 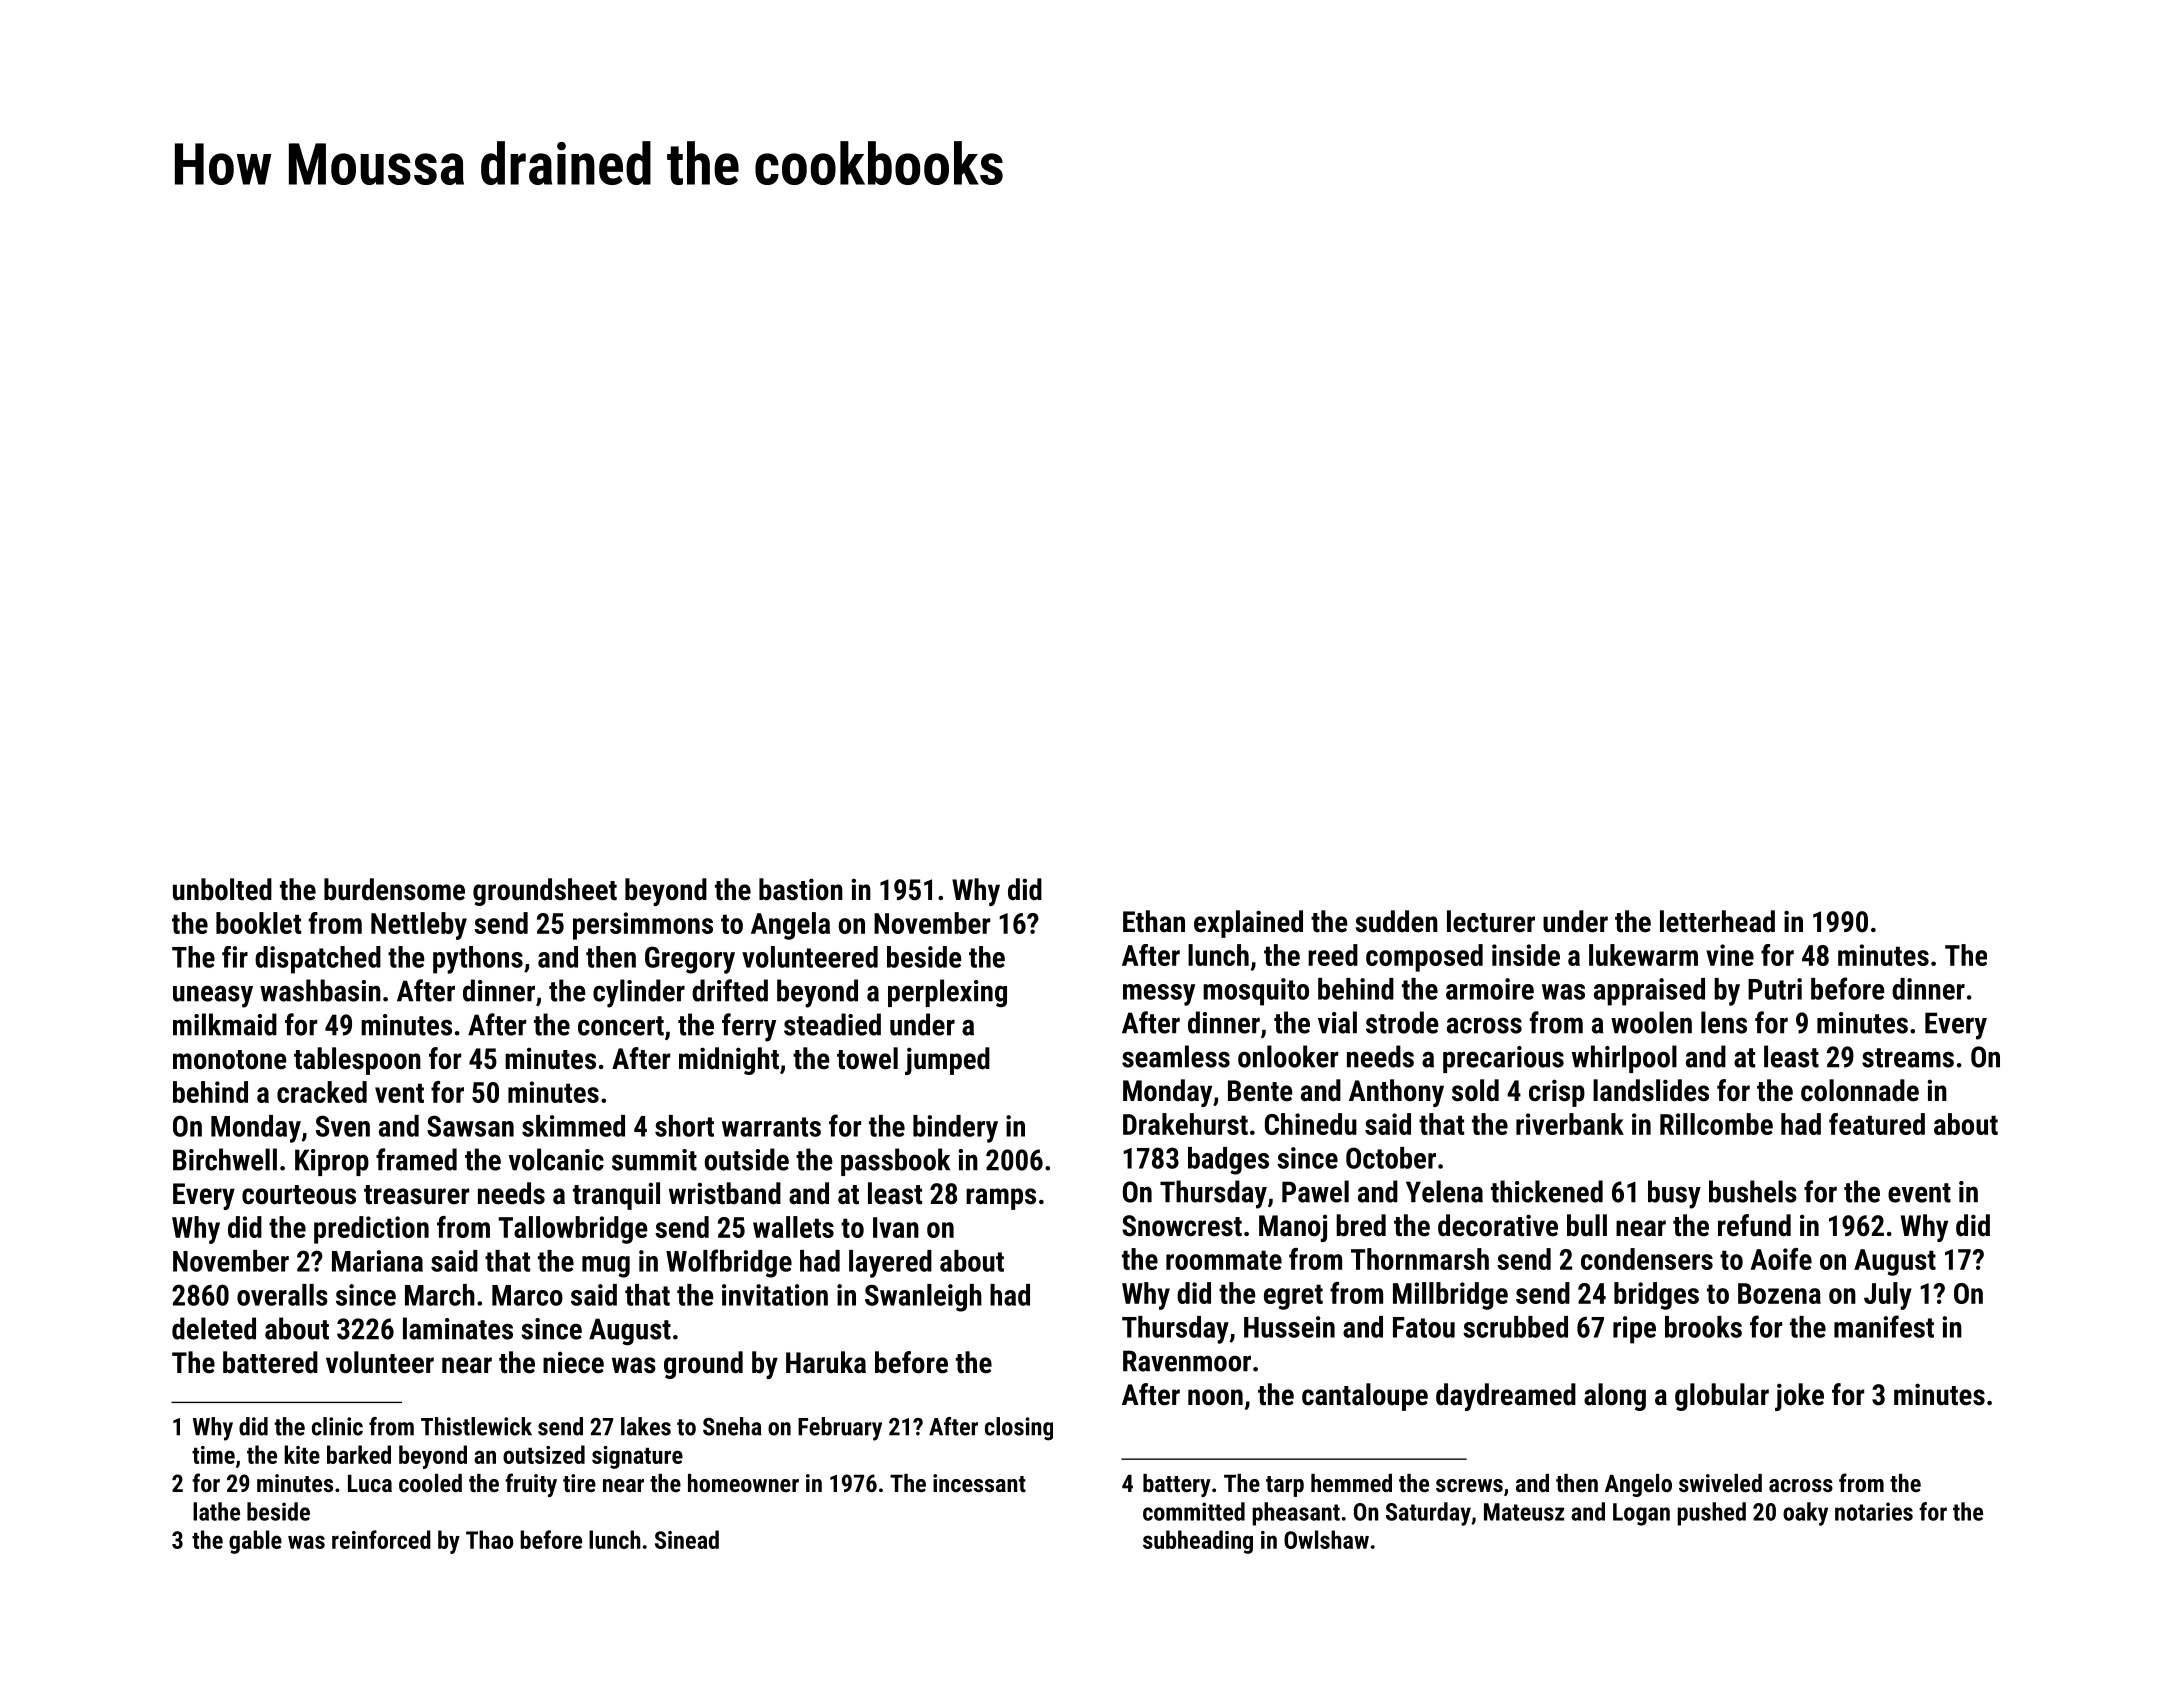 What do you see at coordinates (1396, 1093) in the document?
I see `Anthony` at bounding box center [1396, 1093].
